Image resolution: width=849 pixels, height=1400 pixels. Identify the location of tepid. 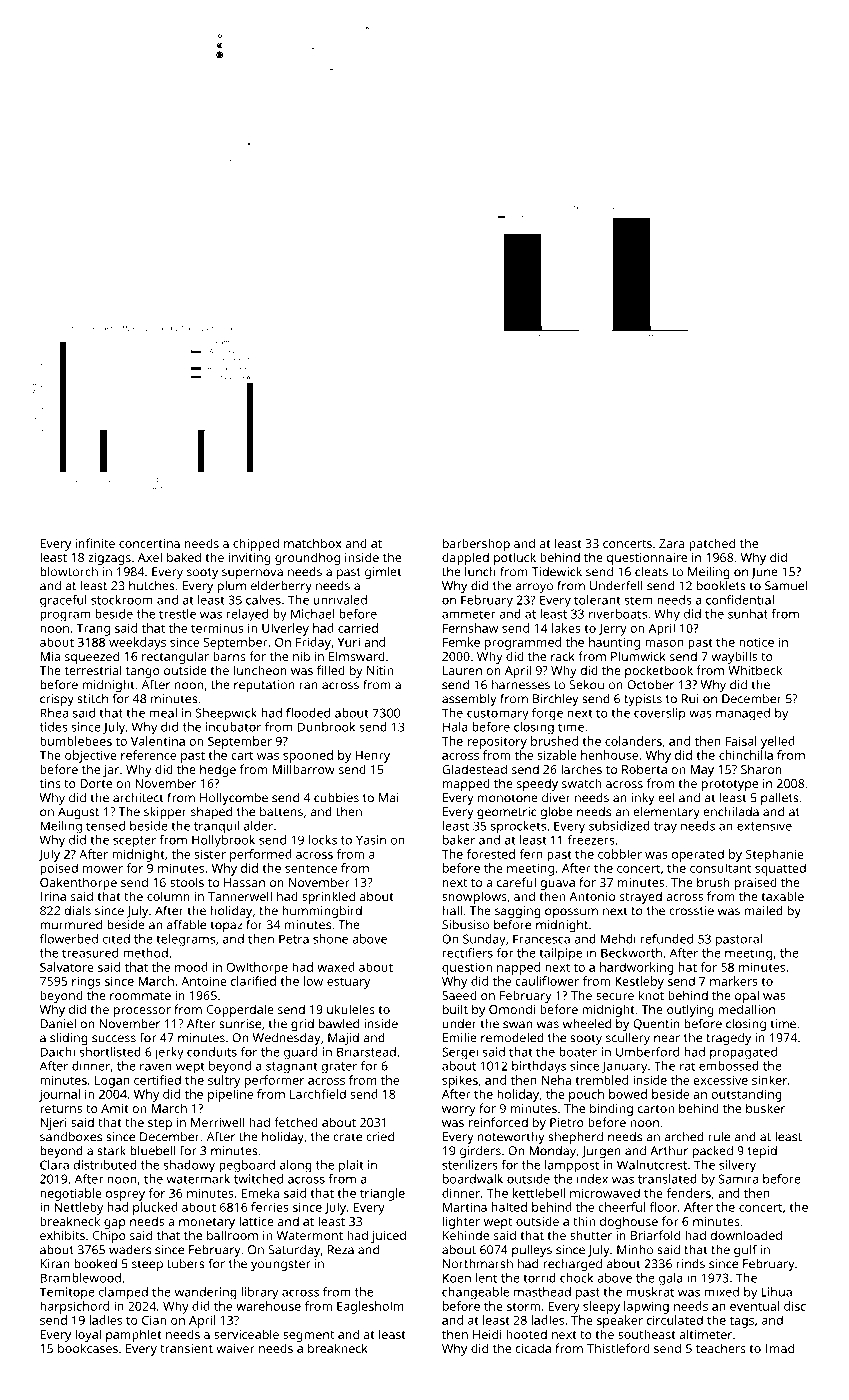
(762, 1152).
